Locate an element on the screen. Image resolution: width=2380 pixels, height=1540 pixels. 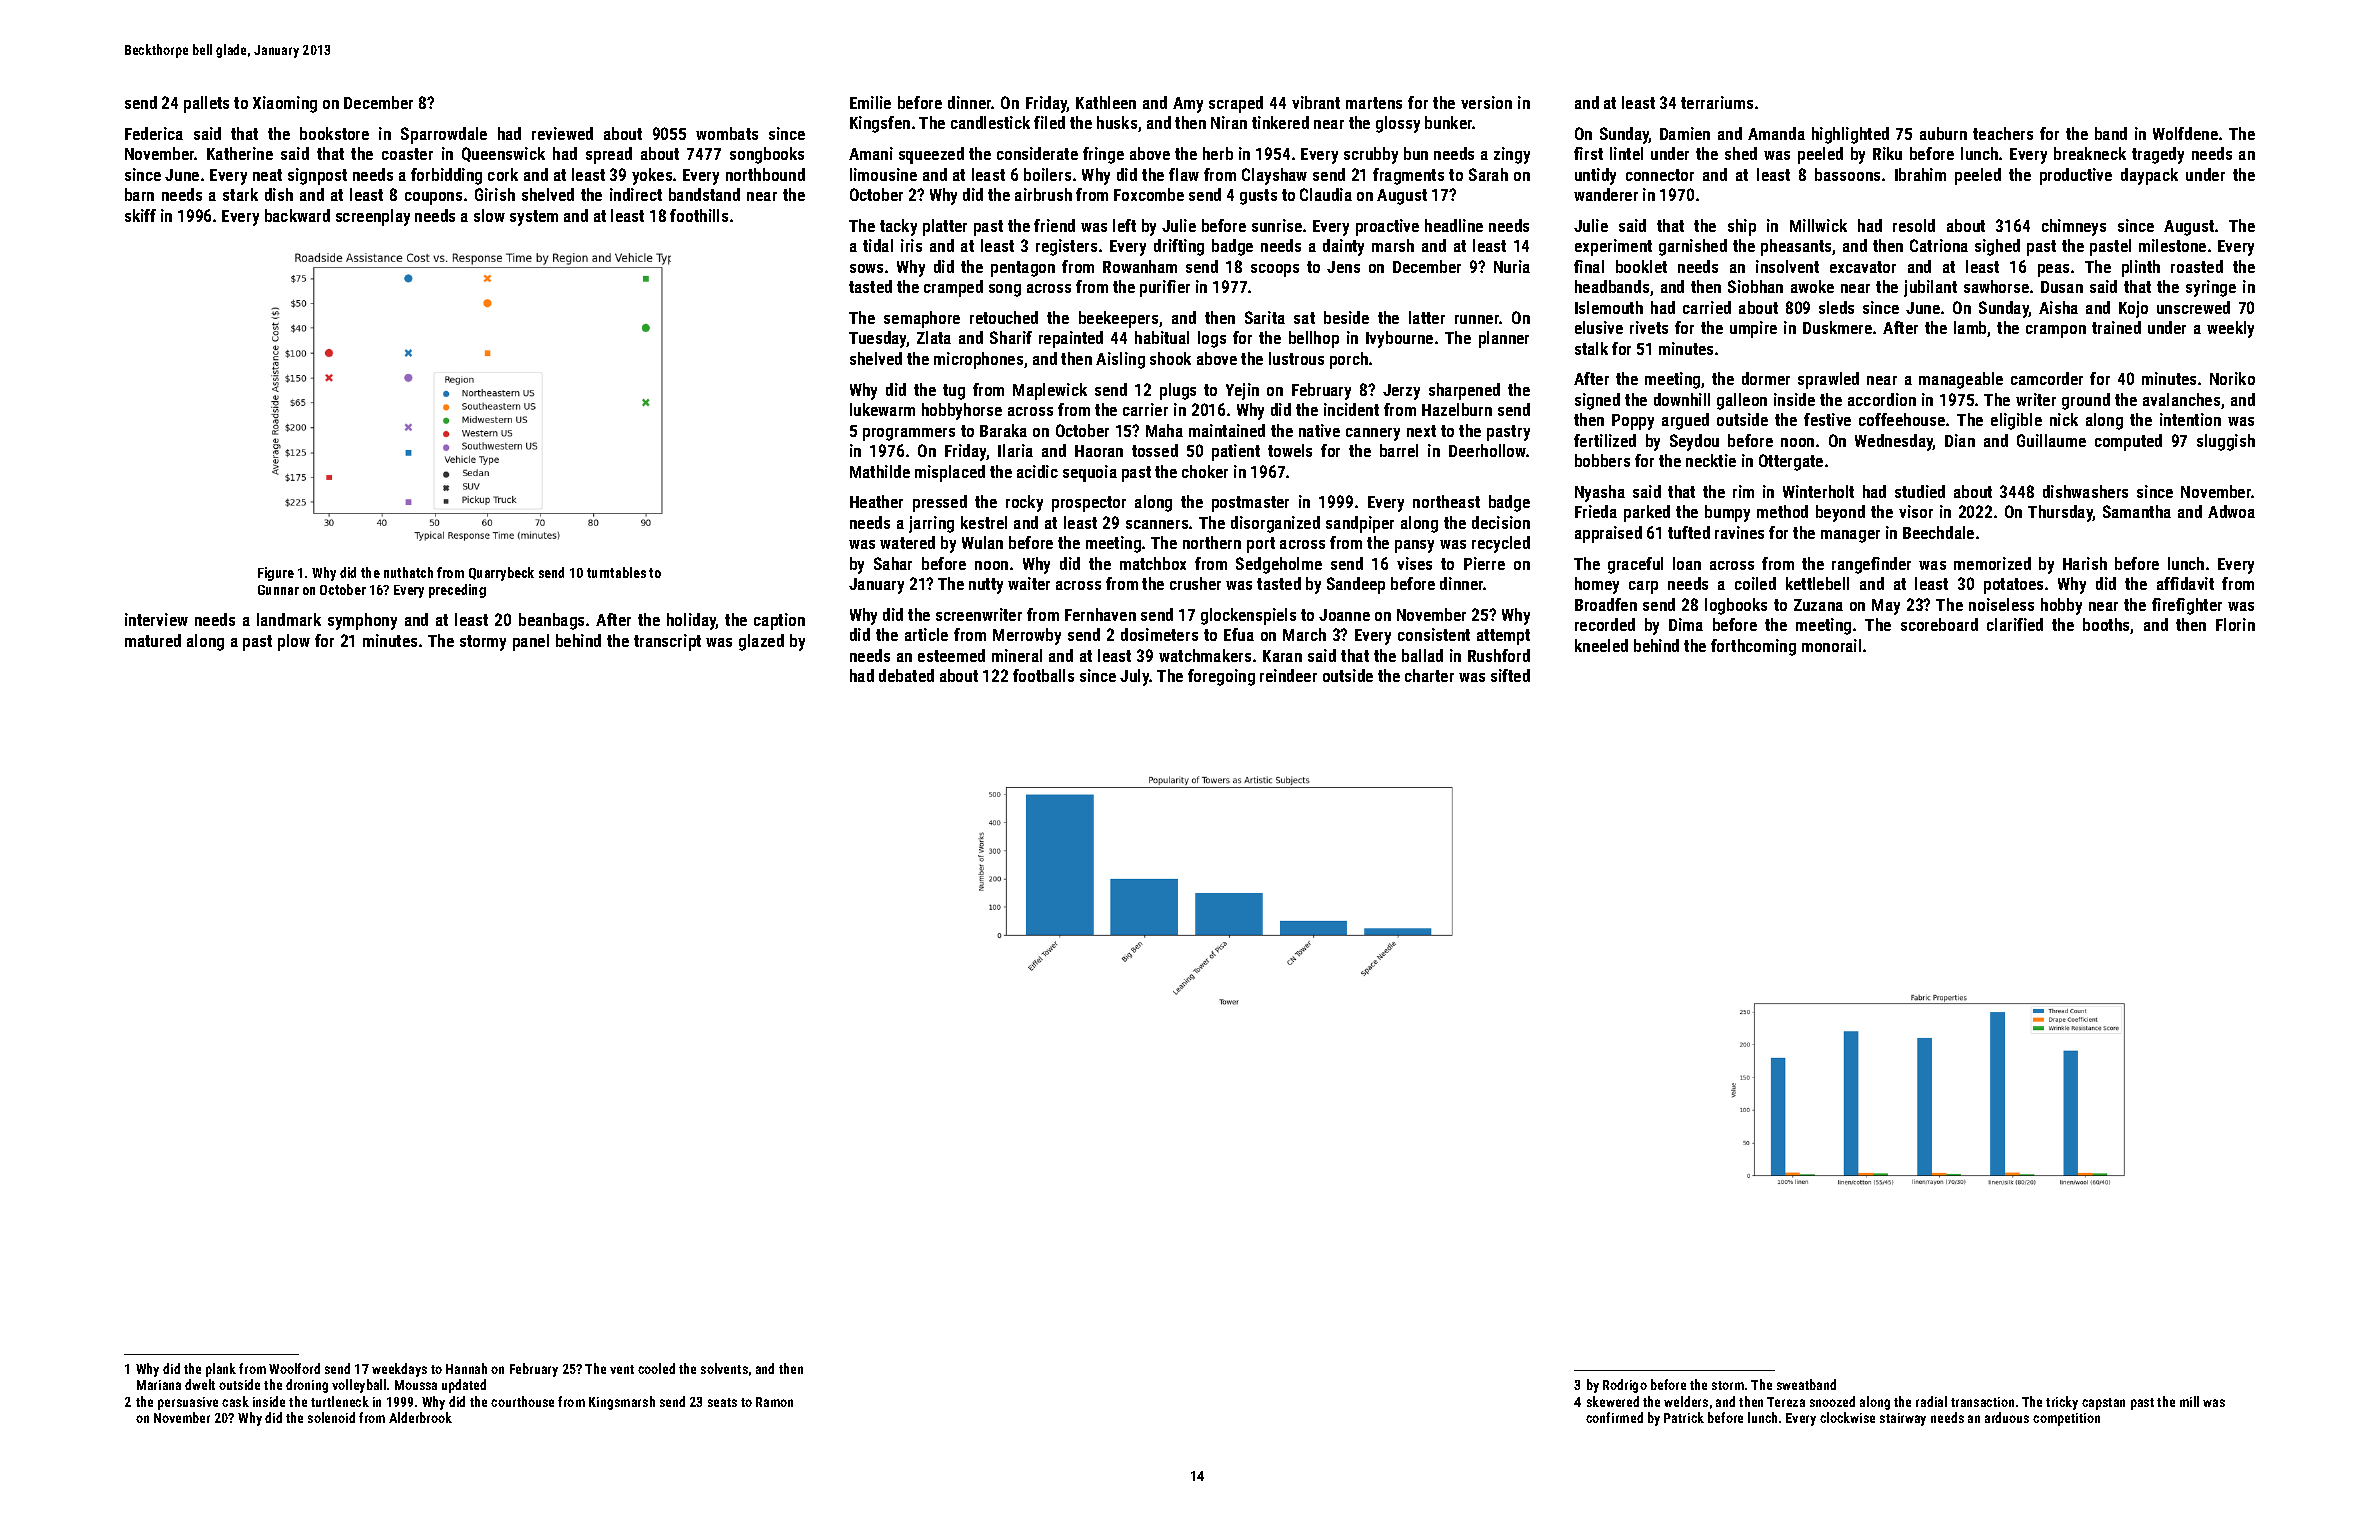
plank is located at coordinates (221, 1370).
